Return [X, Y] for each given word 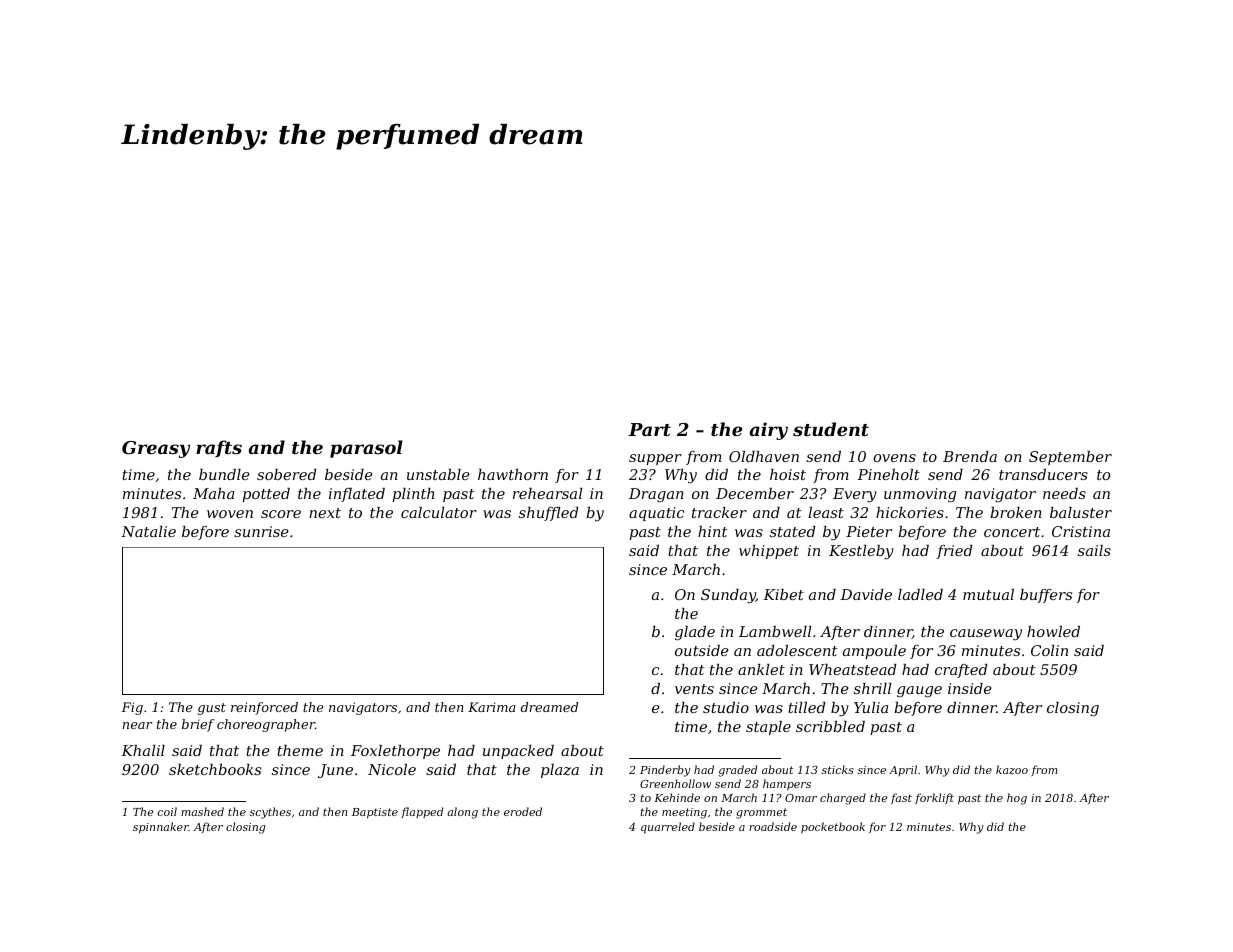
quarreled [668, 828]
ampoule [874, 652]
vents [694, 689]
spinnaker [161, 828]
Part [649, 429]
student [831, 429]
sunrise [261, 531]
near [137, 725]
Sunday [728, 596]
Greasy [156, 449]
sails [1094, 550]
